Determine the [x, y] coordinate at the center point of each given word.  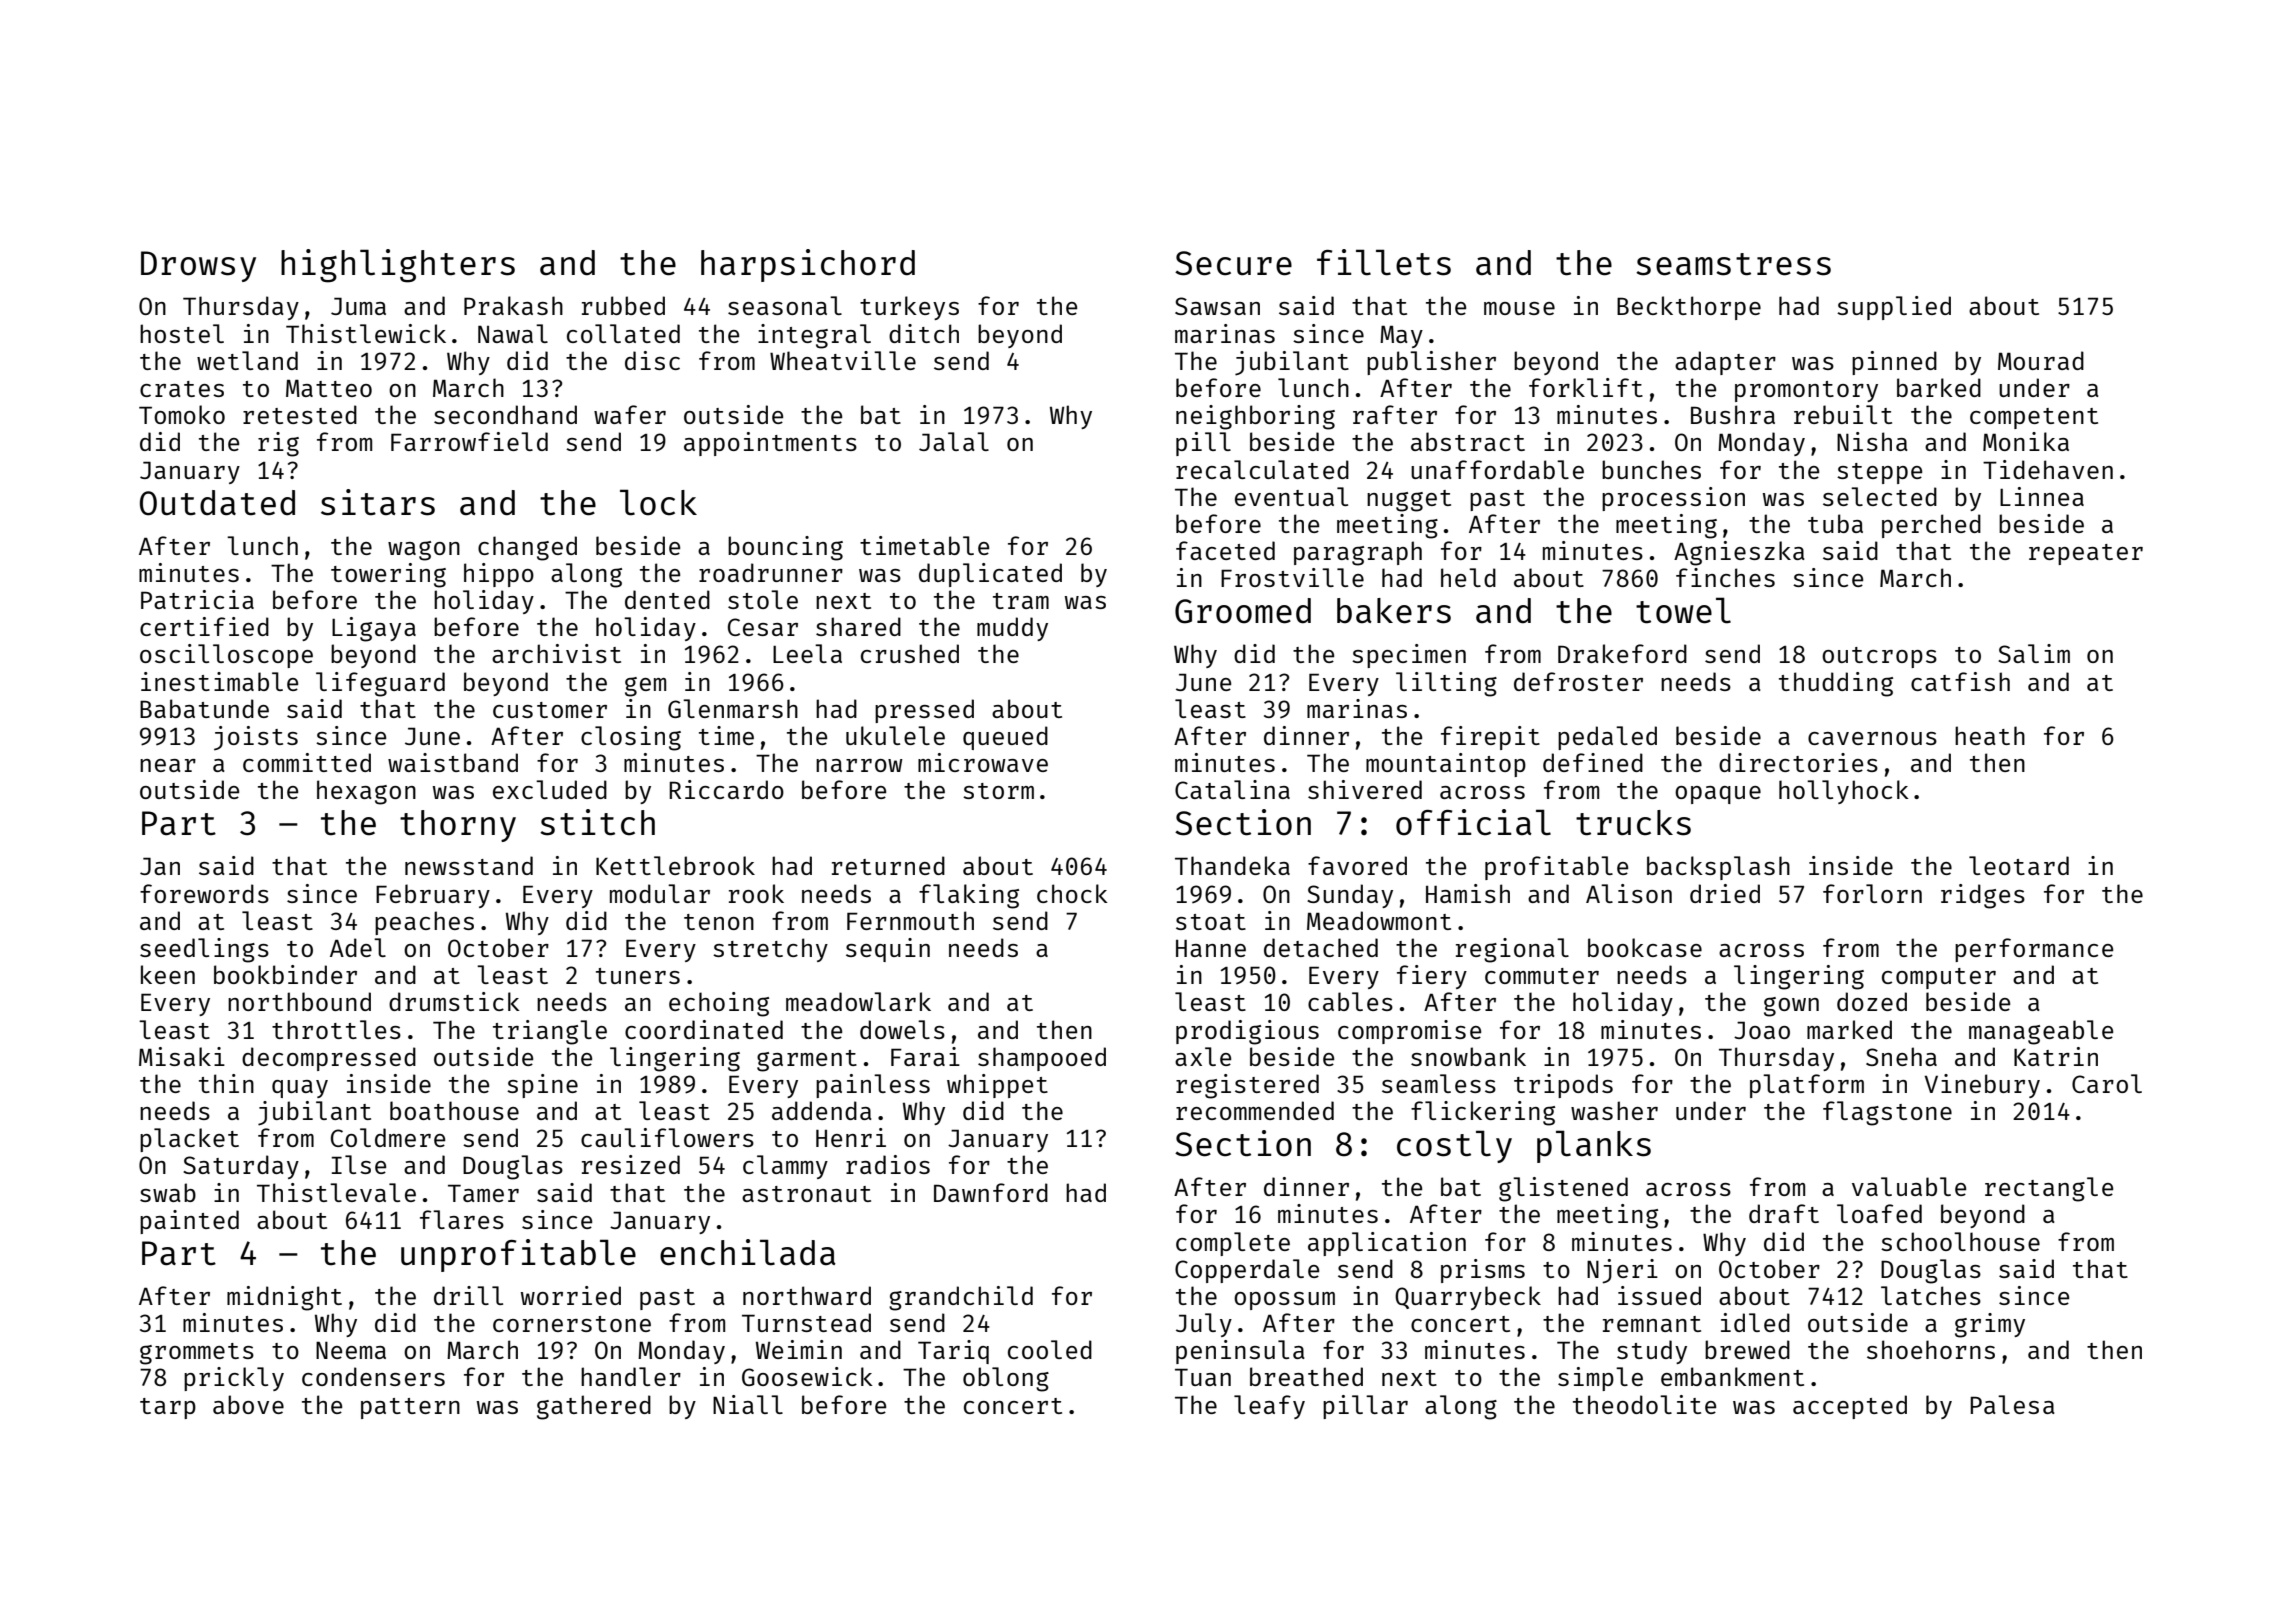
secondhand [505, 414]
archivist [556, 653]
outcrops [1879, 657]
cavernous [1872, 738]
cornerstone [572, 1324]
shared [858, 626]
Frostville [1292, 577]
